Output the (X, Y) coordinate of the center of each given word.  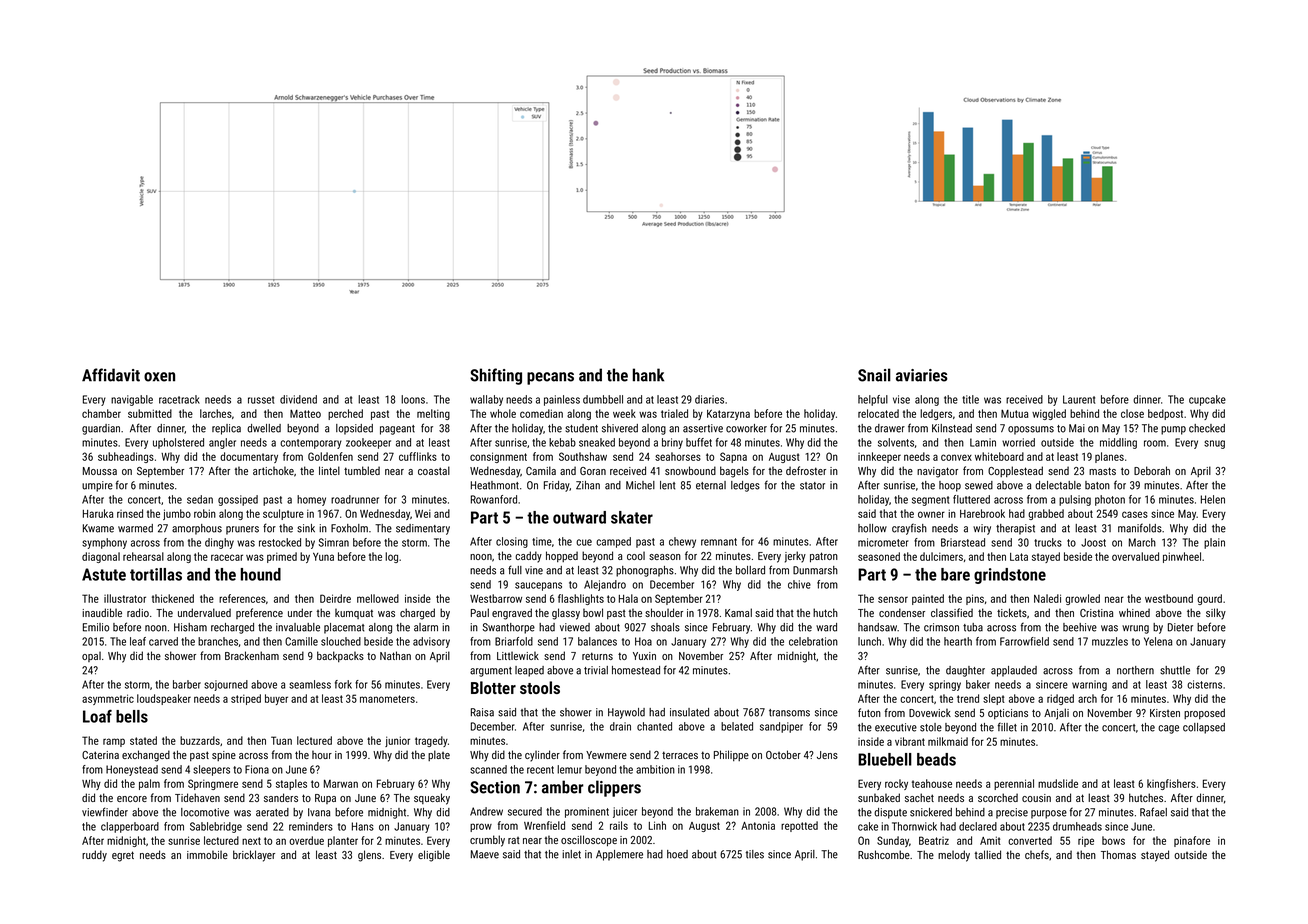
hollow (872, 528)
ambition (655, 769)
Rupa (325, 799)
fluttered (971, 499)
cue (584, 542)
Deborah (1152, 470)
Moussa (100, 471)
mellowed (378, 598)
